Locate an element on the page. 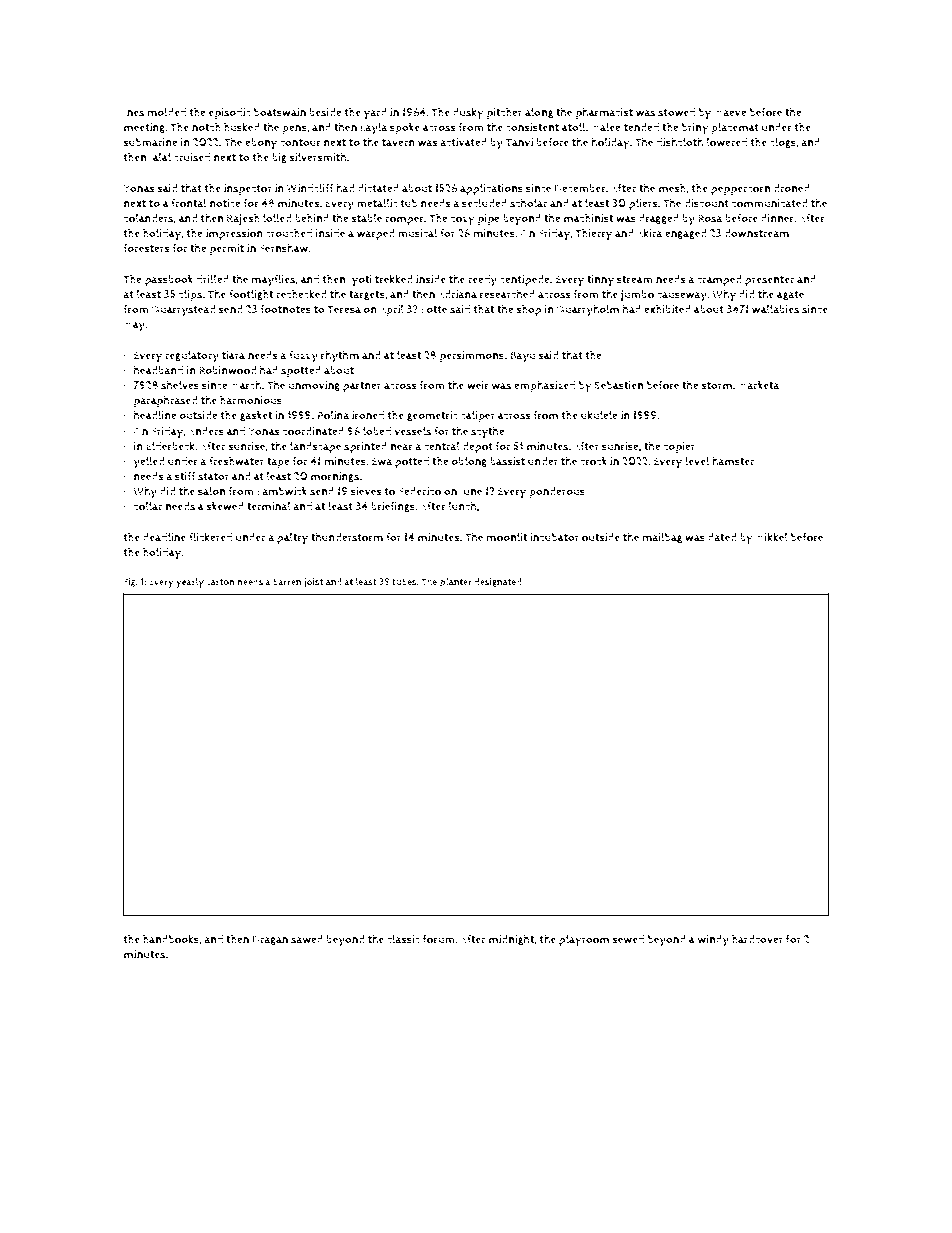  handbooks is located at coordinates (171, 939).
